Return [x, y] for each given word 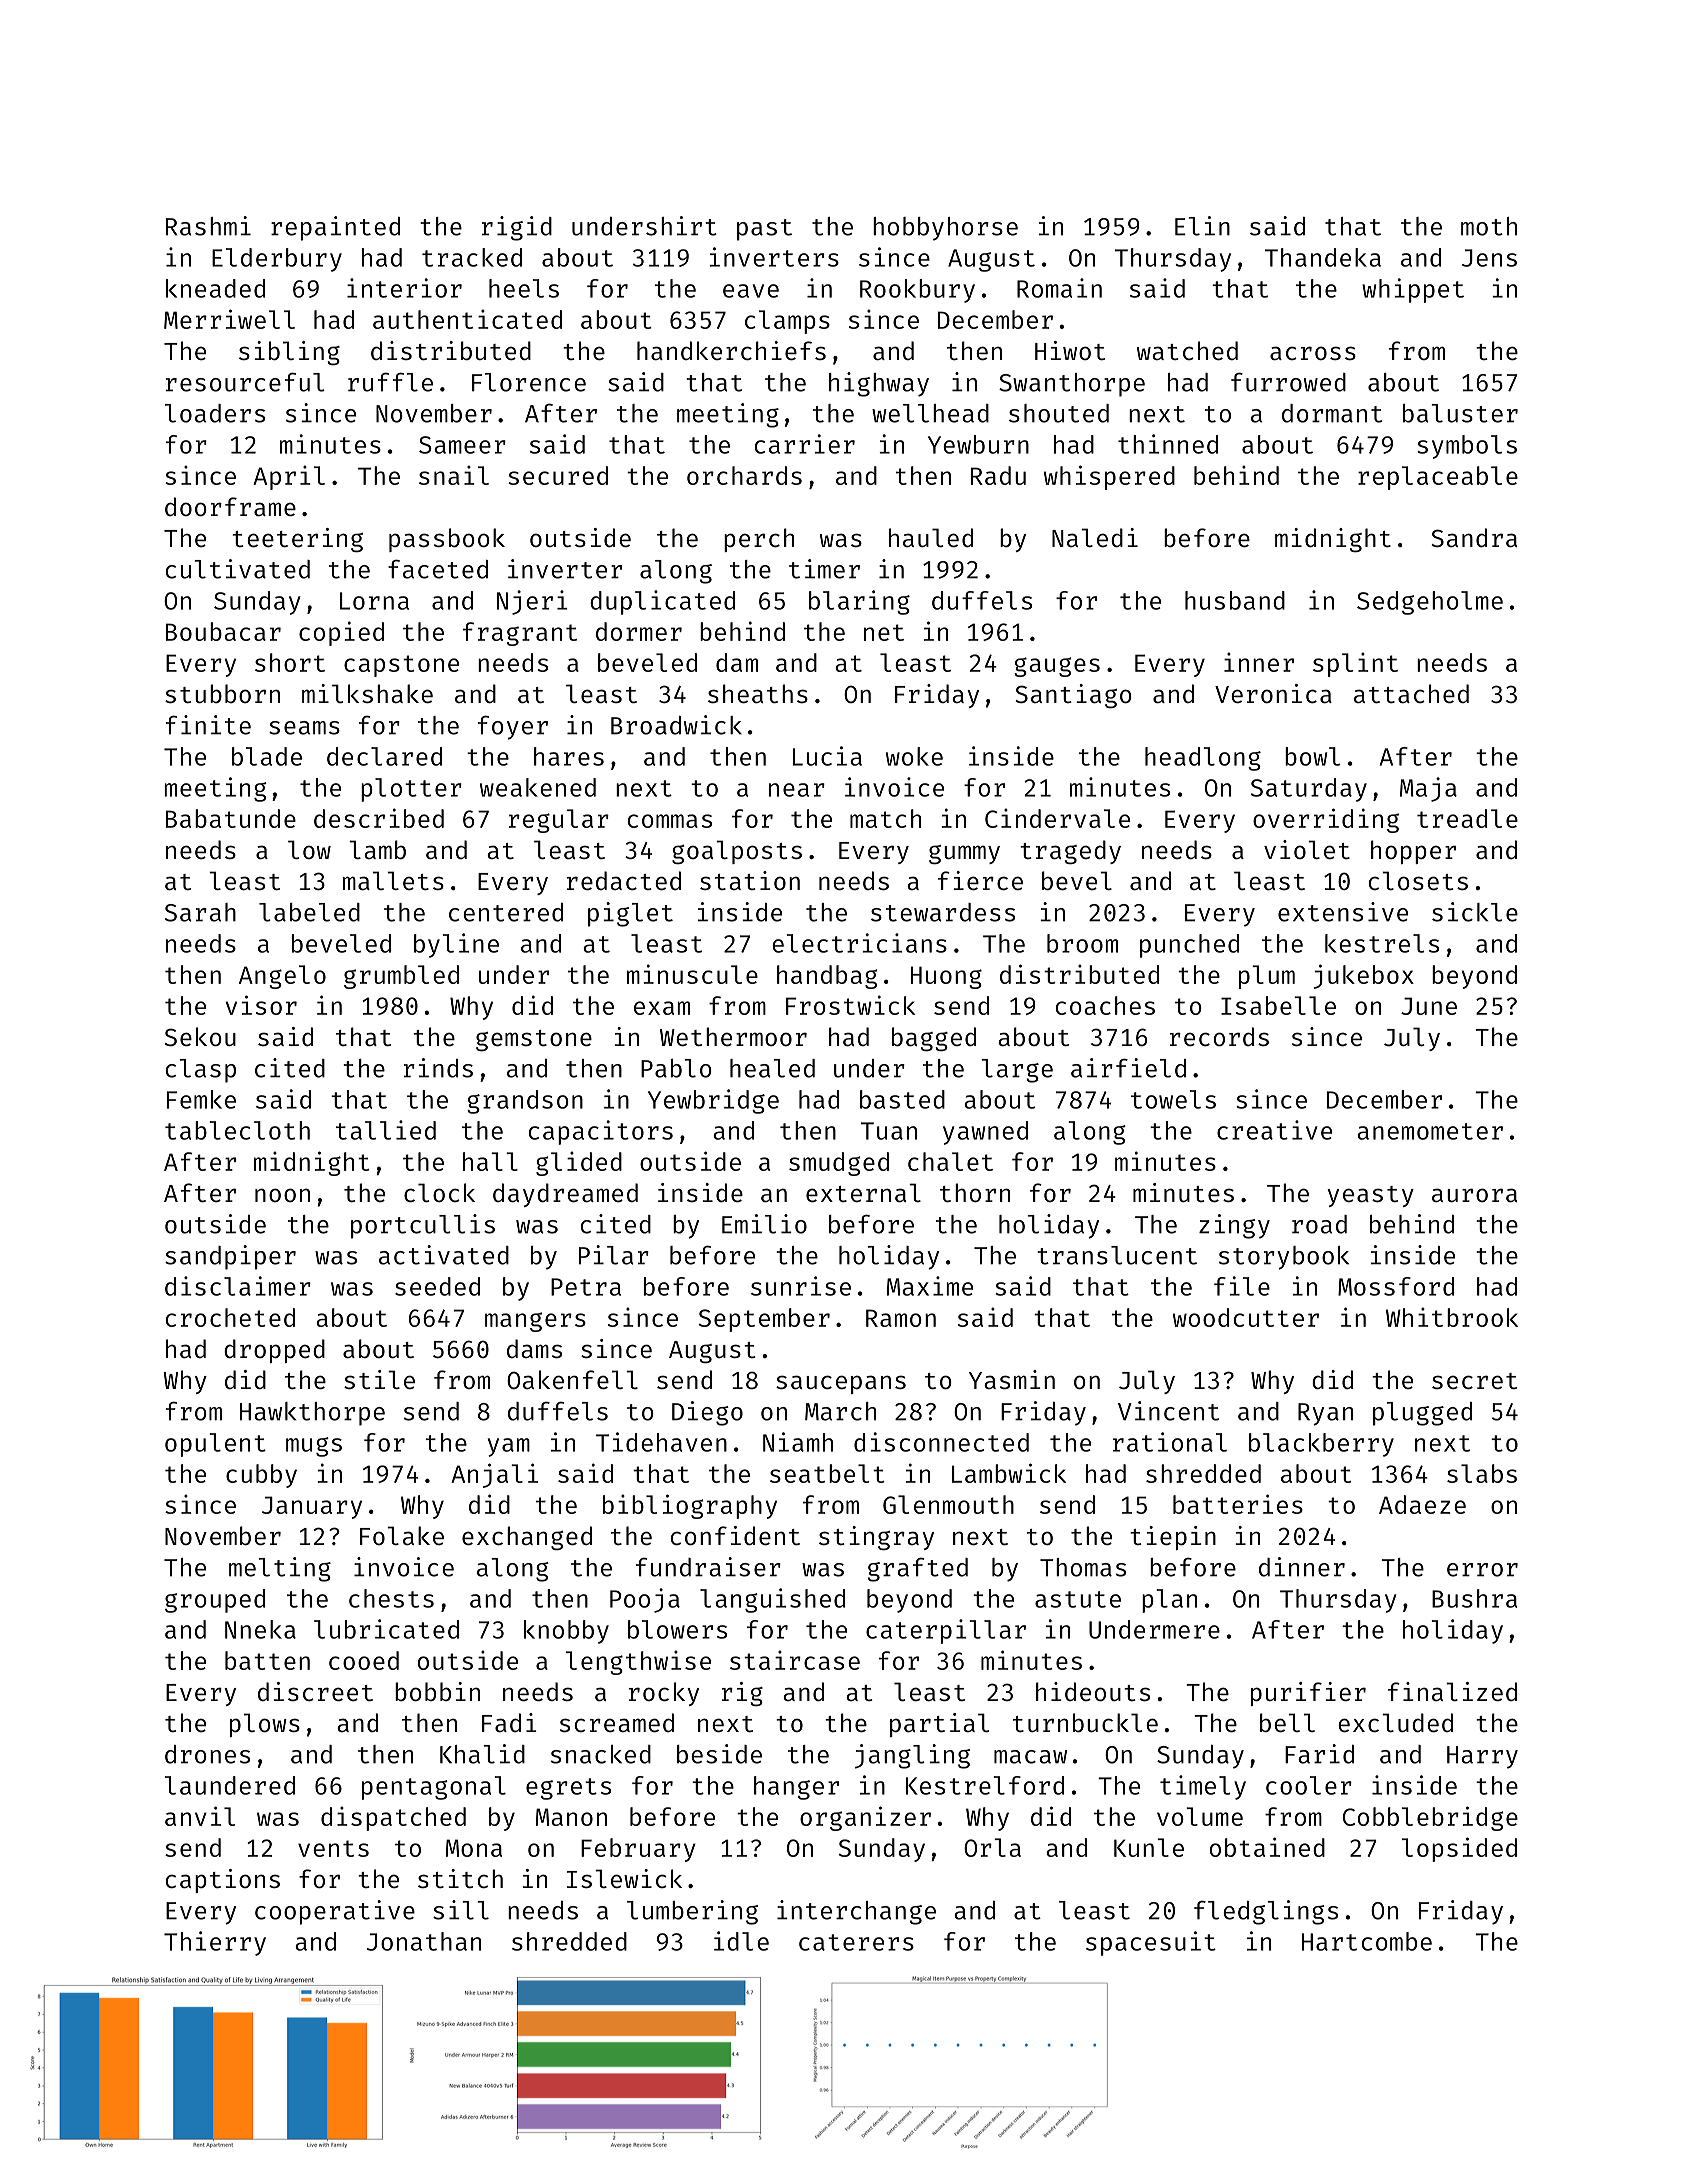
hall [490, 1161]
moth [1489, 226]
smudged [839, 1164]
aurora [1474, 1195]
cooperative [335, 1912]
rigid [517, 228]
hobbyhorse [945, 229]
